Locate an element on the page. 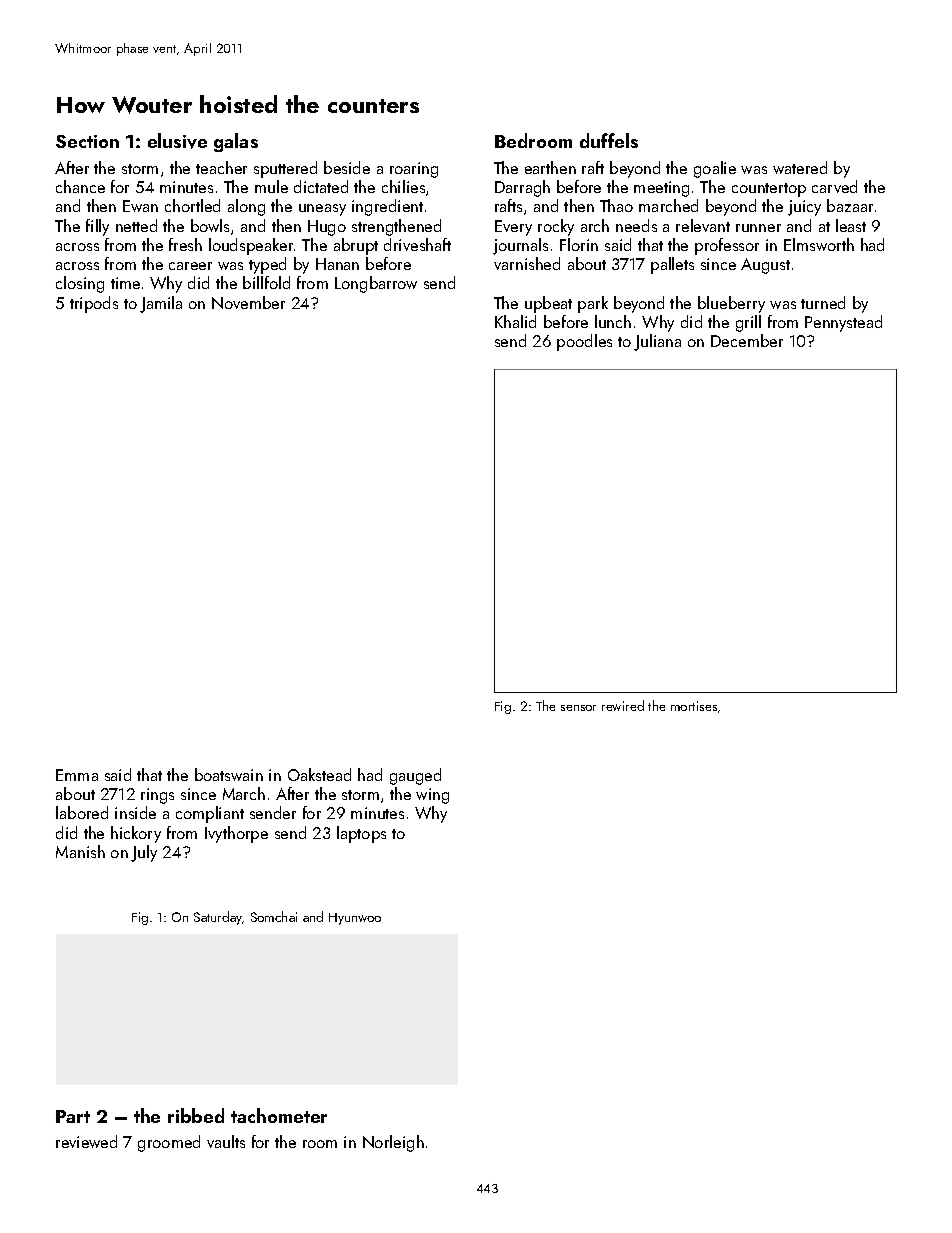 The width and height of the page is (952, 1233). Pennystead is located at coordinates (843, 323).
